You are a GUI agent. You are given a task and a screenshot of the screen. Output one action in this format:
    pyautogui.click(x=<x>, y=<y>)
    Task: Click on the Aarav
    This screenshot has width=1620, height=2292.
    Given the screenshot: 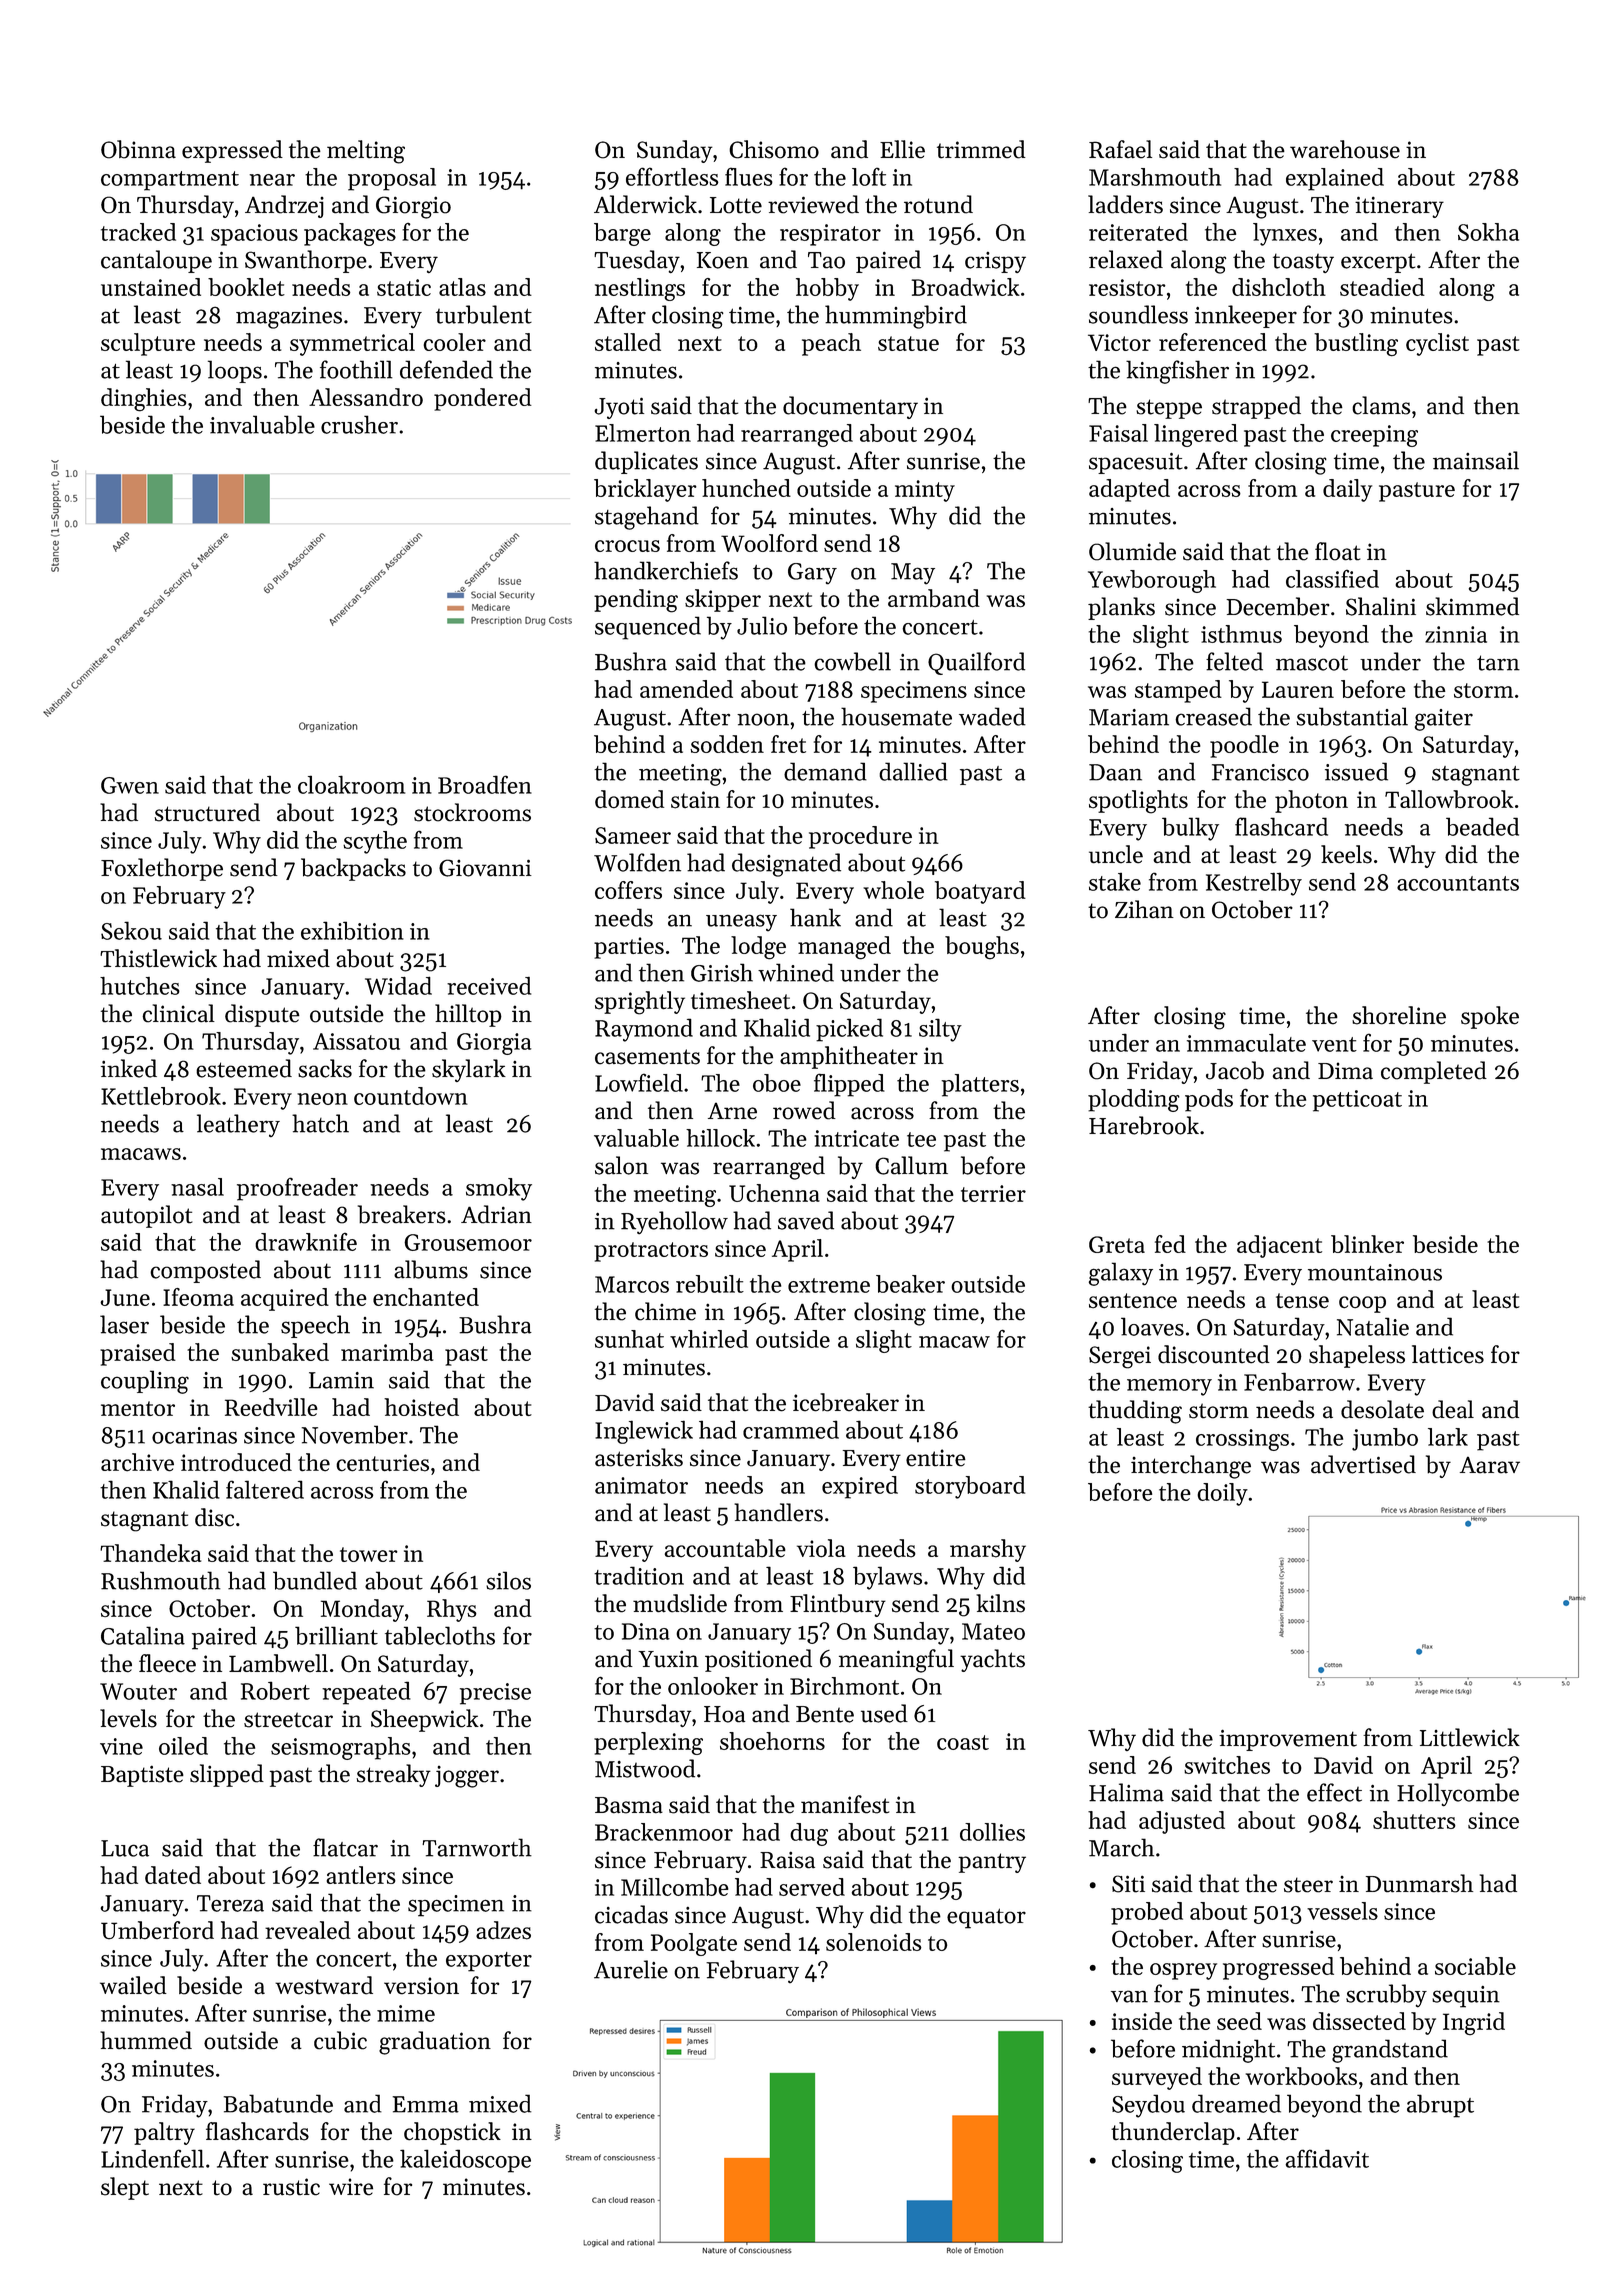 What is the action you would take?
    pyautogui.click(x=1490, y=1465)
